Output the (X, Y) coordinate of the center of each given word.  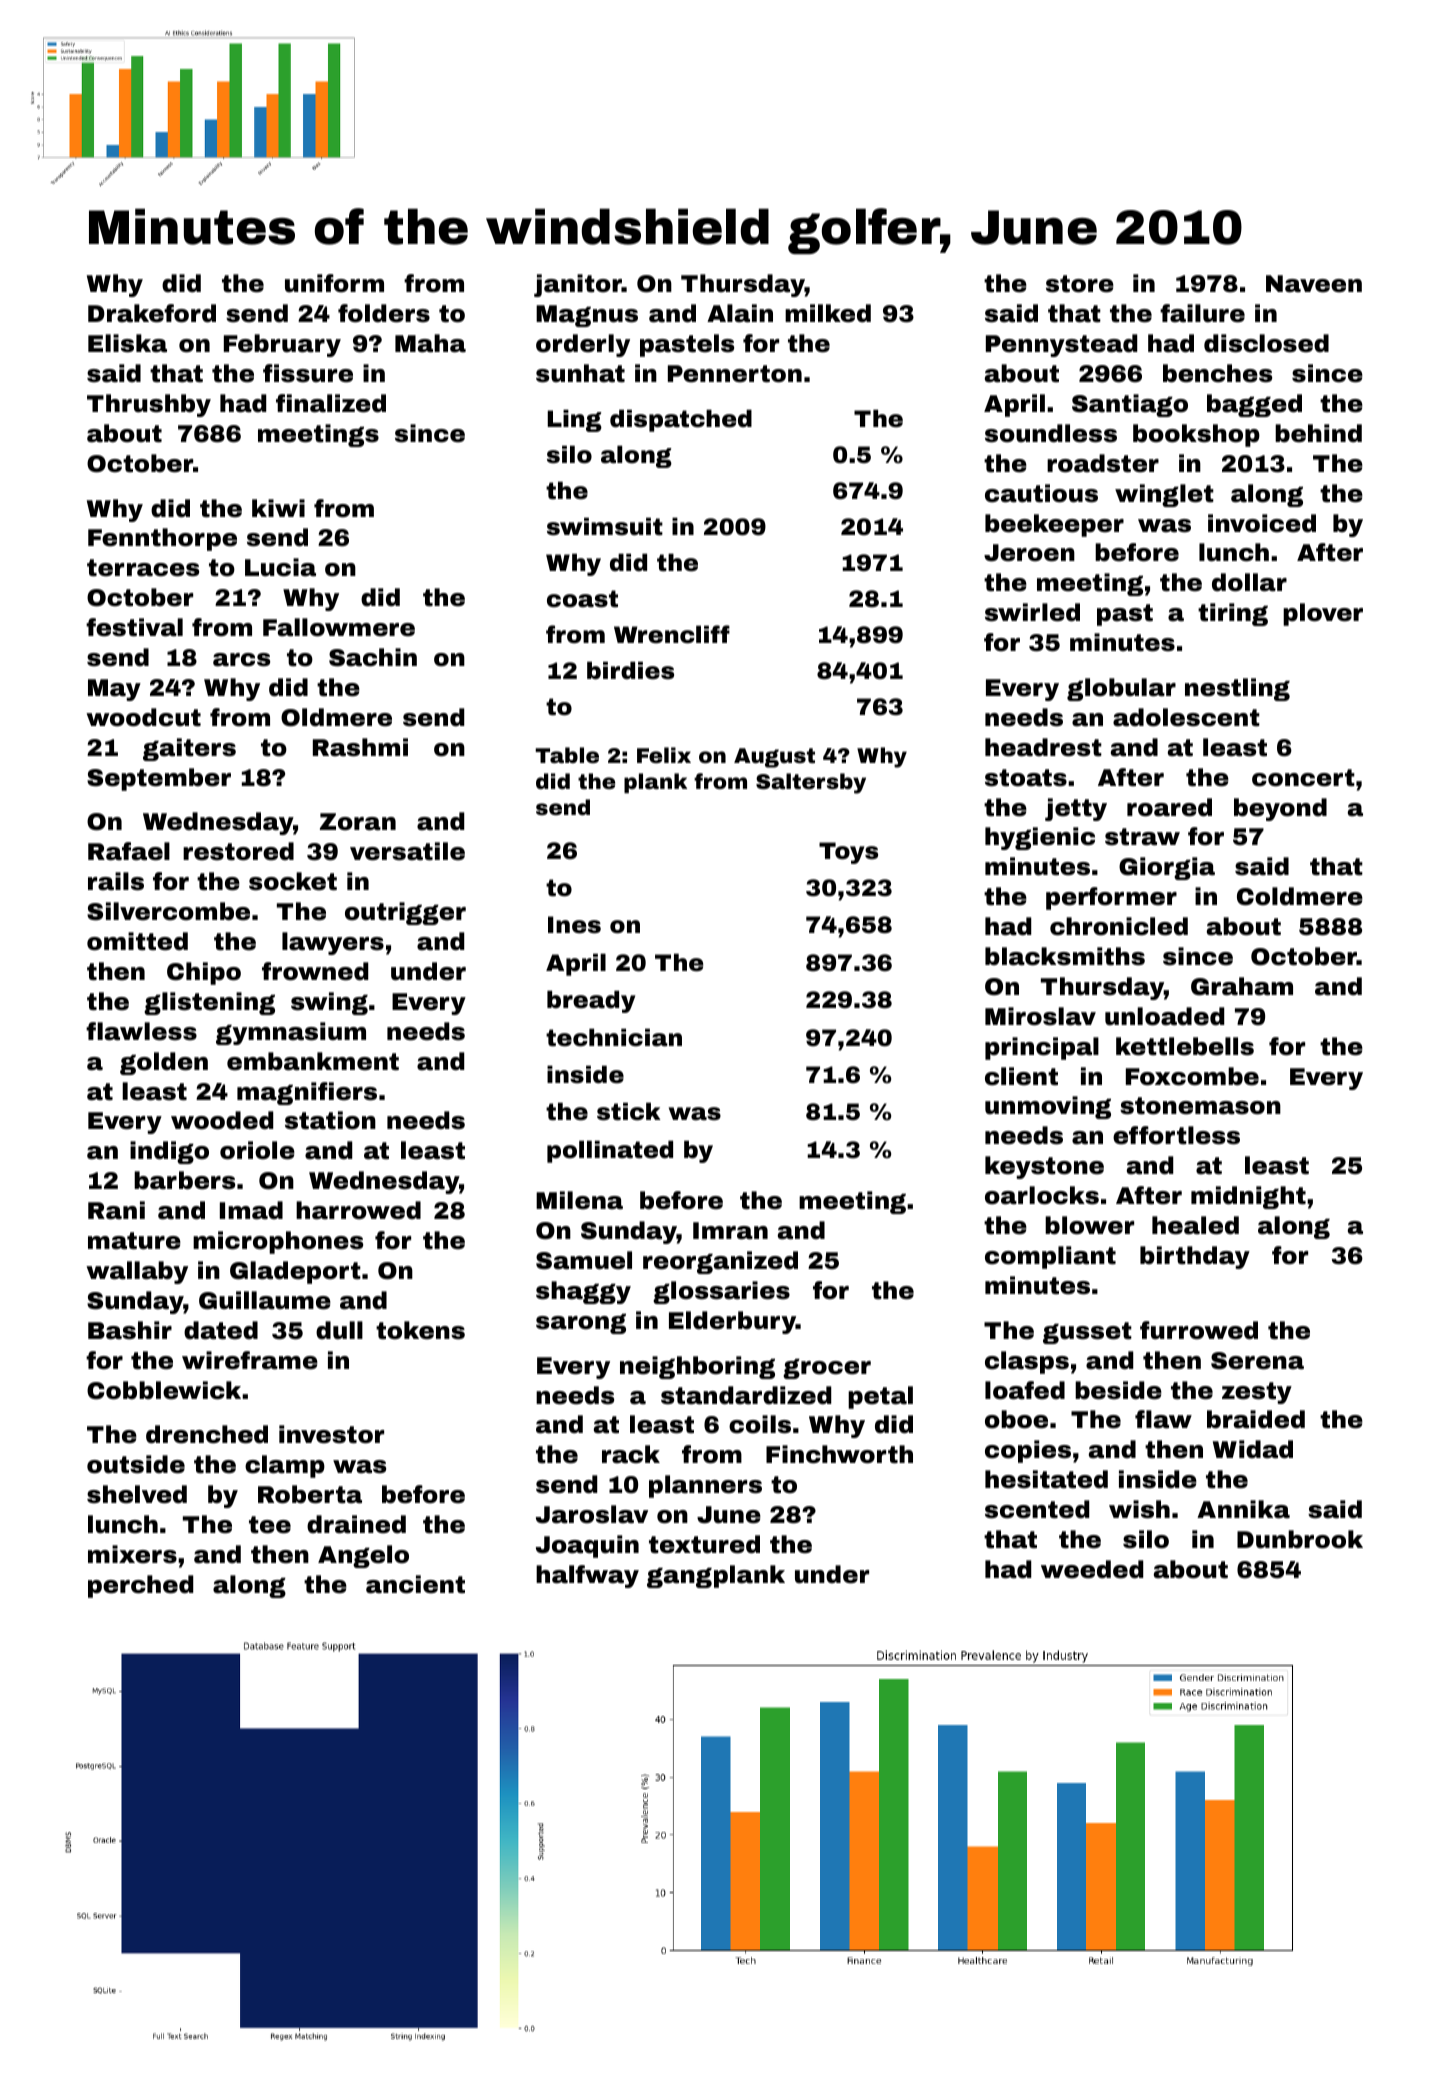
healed (1195, 1225)
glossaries (721, 1292)
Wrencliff (672, 634)
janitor (578, 285)
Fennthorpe (162, 539)
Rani (116, 1210)
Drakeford (152, 313)
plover (1323, 614)
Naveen (1314, 284)
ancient (415, 1584)
